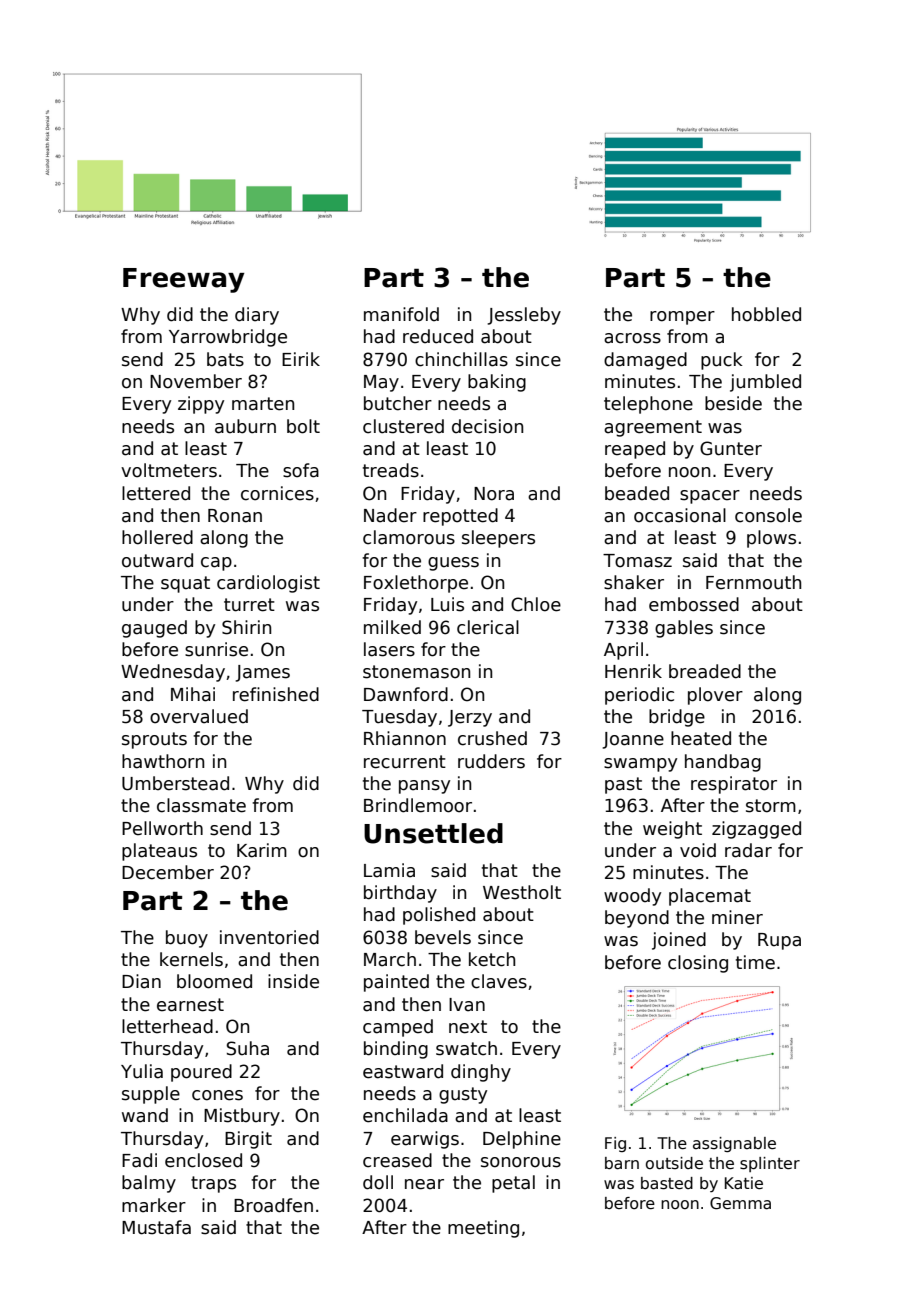  I want to click on hobbled, so click(766, 314).
